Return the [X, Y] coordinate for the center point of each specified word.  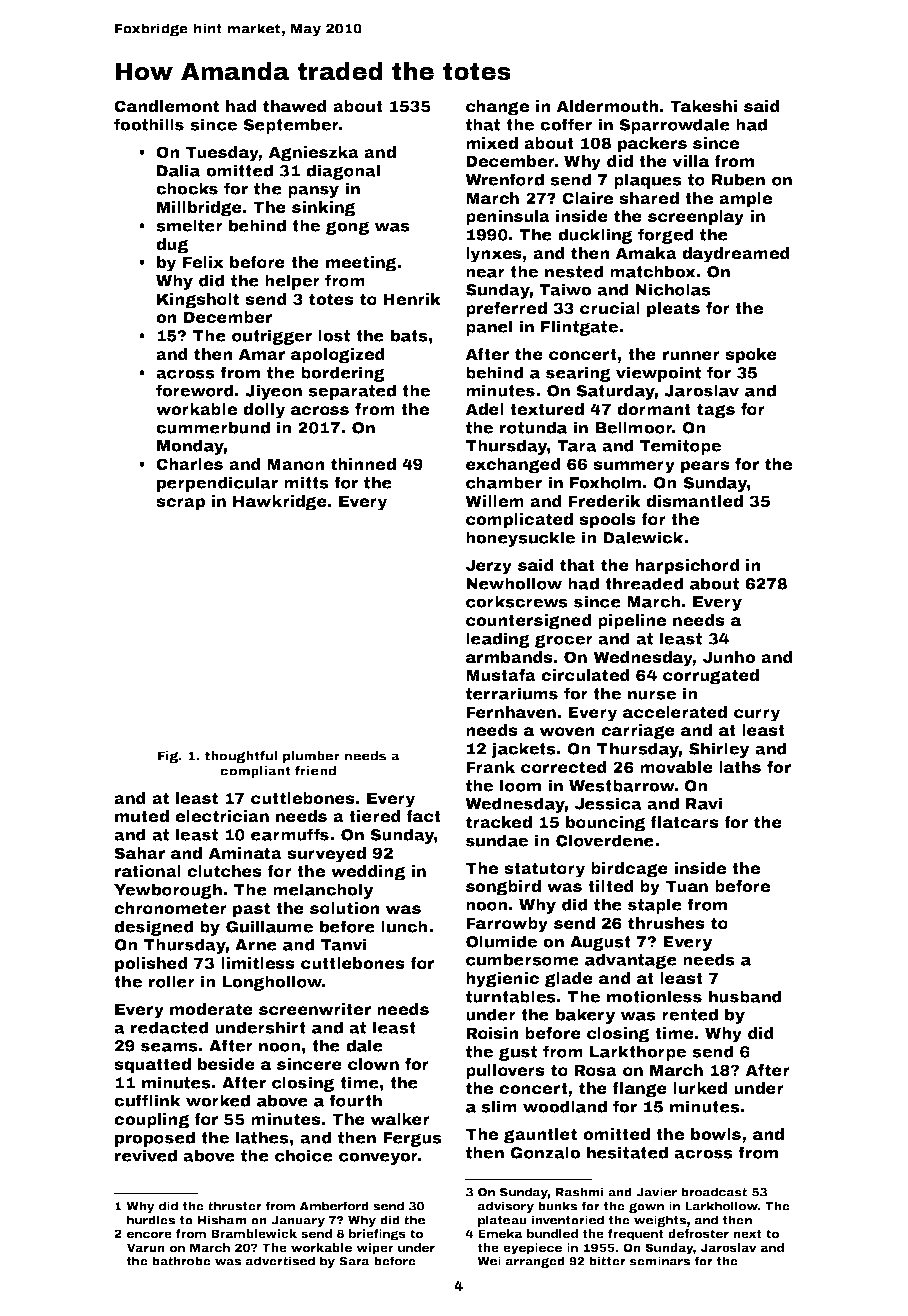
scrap [180, 504]
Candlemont [166, 106]
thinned [363, 464]
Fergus [412, 1139]
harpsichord [687, 567]
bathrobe [181, 1261]
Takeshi [703, 106]
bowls [716, 1134]
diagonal [343, 172]
